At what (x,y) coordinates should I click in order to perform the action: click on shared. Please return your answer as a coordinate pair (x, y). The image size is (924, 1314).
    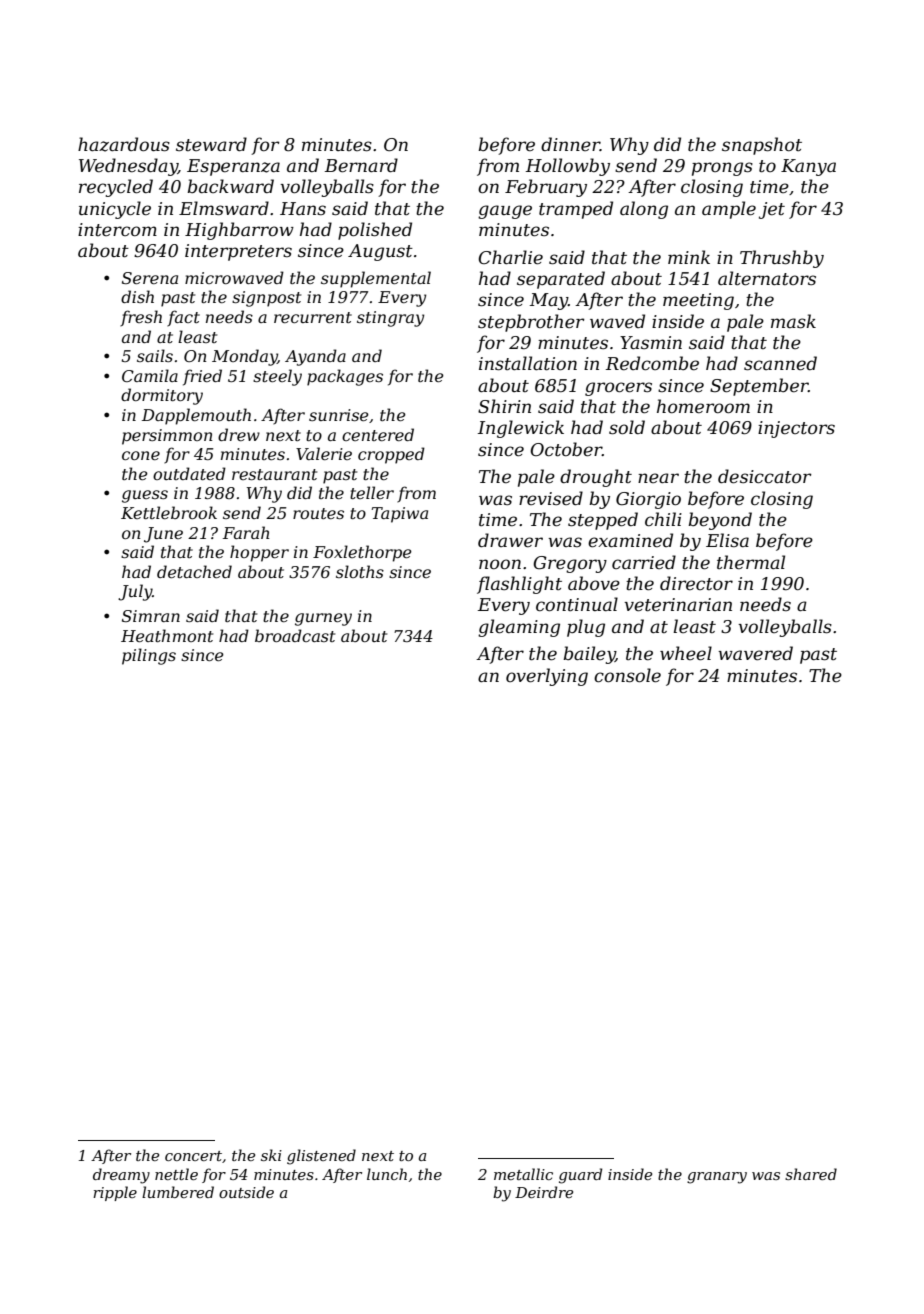
    Looking at the image, I should click on (811, 1174).
